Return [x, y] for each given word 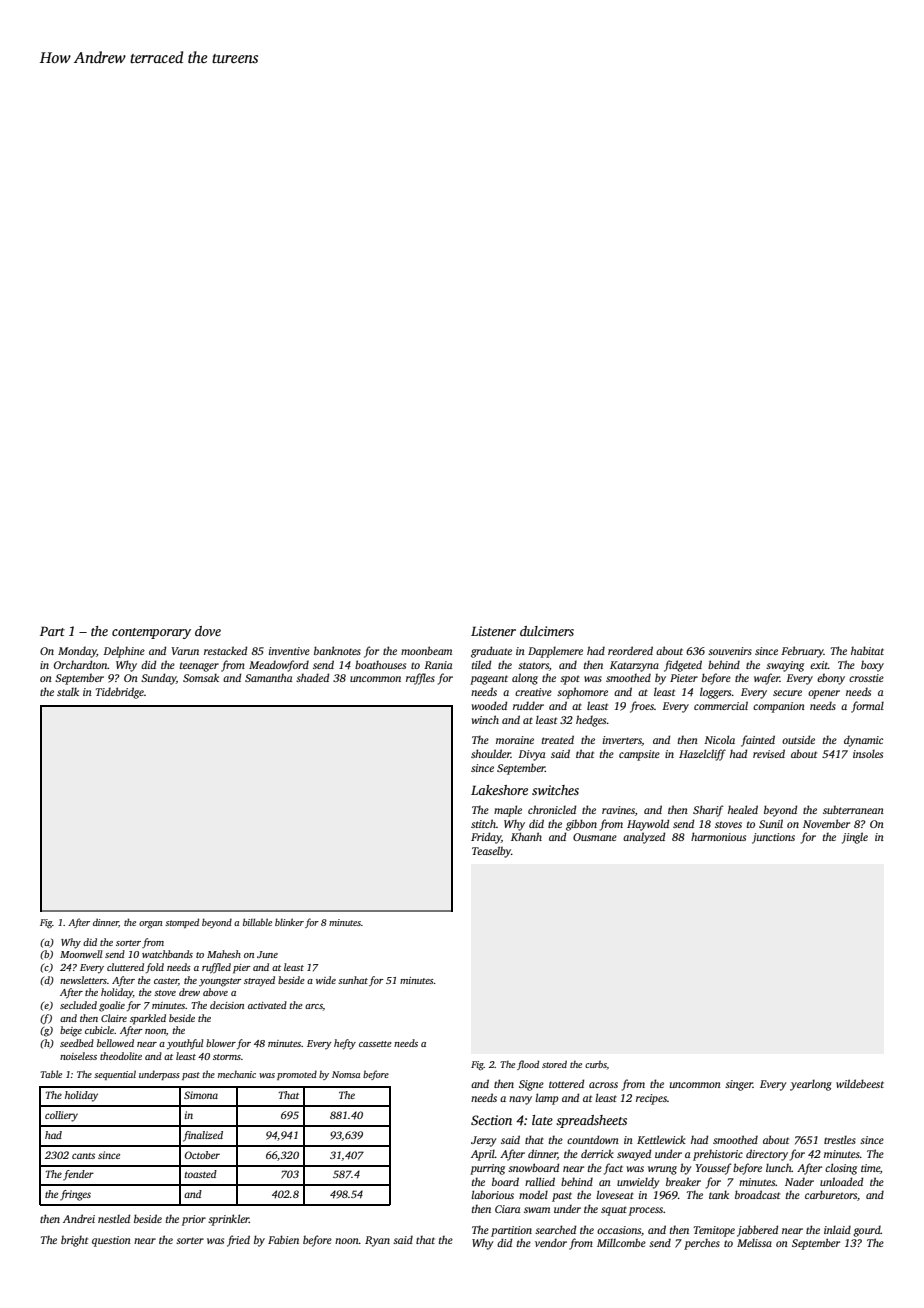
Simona [201, 1095]
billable [257, 922]
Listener [493, 631]
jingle [855, 838]
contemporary [151, 633]
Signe [531, 1085]
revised [769, 753]
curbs [596, 1064]
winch [485, 719]
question [111, 1241]
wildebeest [860, 1083]
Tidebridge [120, 693]
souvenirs [730, 651]
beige [71, 1031]
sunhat [353, 980]
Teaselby [491, 852]
